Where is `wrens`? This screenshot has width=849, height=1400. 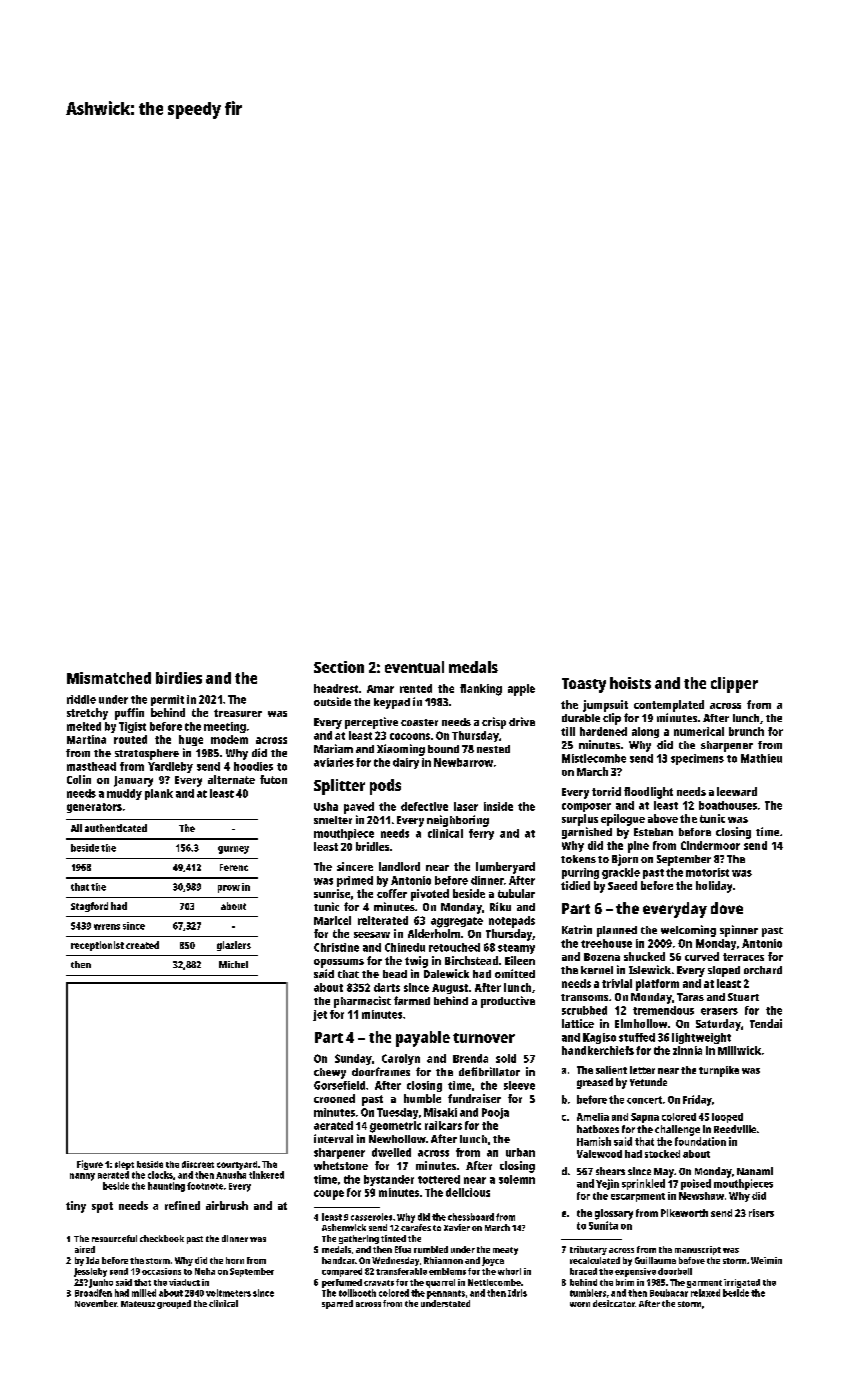
wrens is located at coordinates (107, 927).
